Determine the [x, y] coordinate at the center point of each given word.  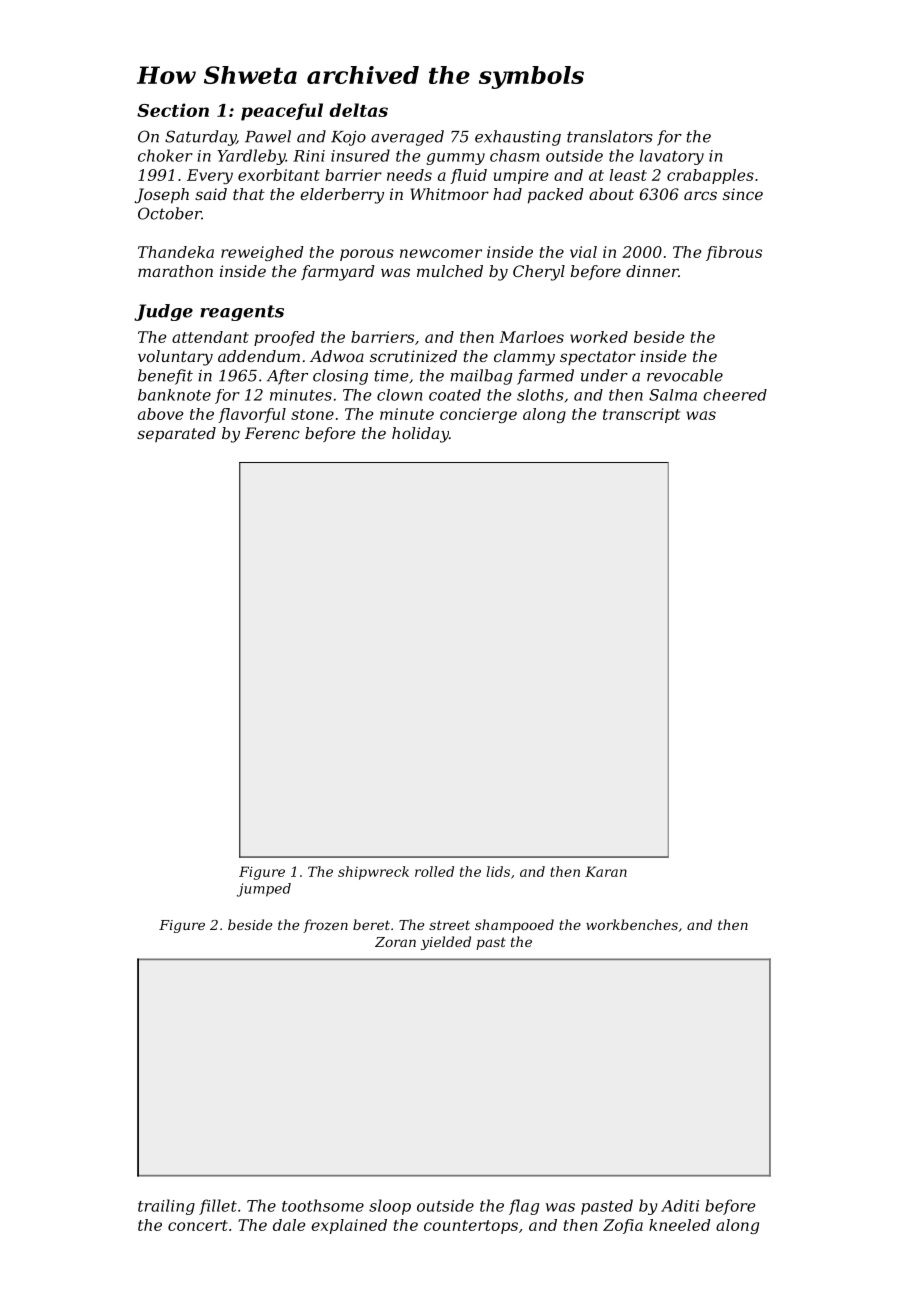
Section [173, 110]
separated [176, 434]
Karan [606, 871]
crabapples [710, 176]
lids [498, 871]
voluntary [175, 358]
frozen [325, 926]
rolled [434, 871]
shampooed [514, 926]
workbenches [632, 924]
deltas [358, 110]
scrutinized [413, 356]
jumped [264, 890]
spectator [598, 358]
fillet [218, 1207]
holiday [420, 435]
